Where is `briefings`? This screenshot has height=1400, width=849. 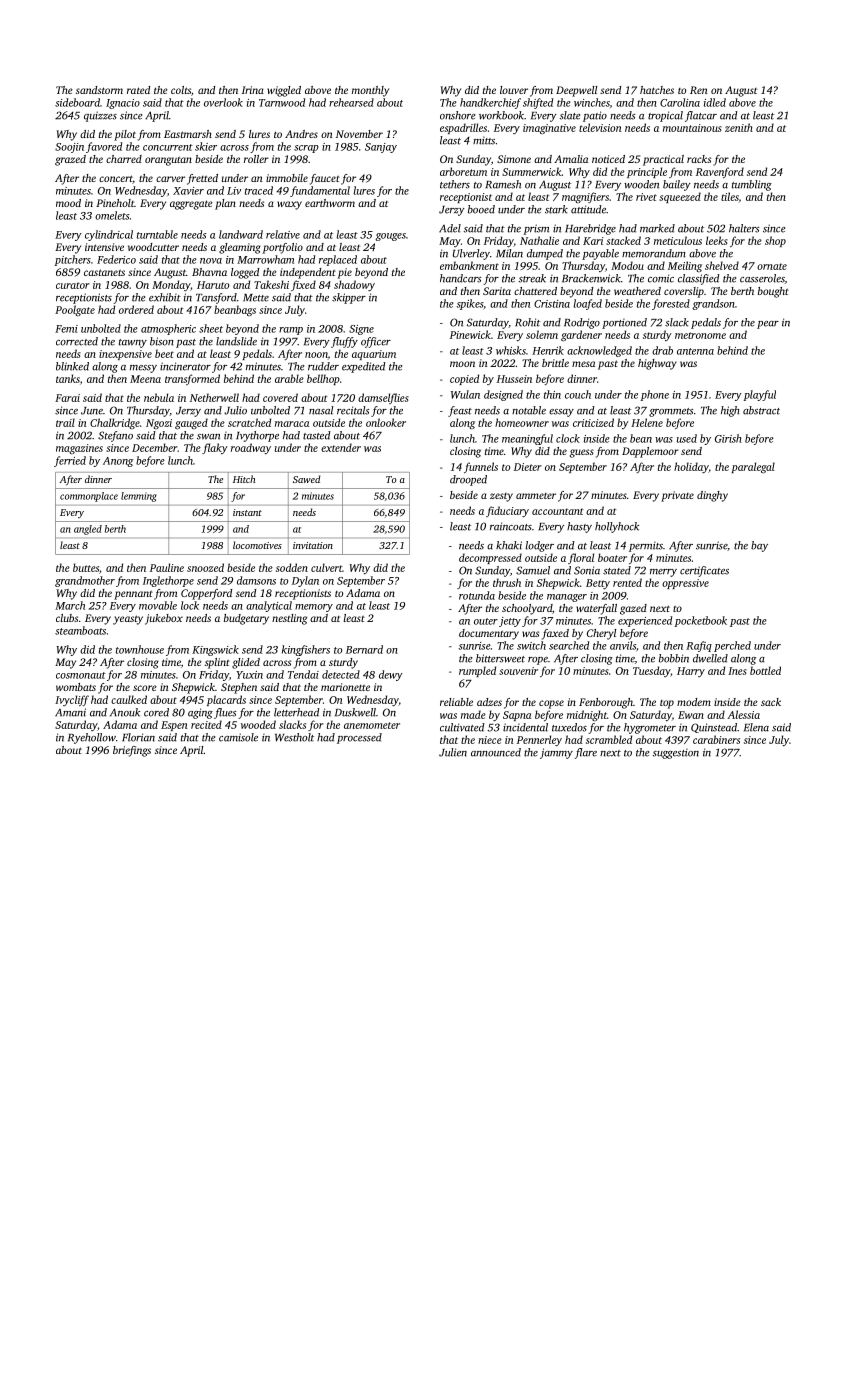
briefings is located at coordinates (132, 751).
